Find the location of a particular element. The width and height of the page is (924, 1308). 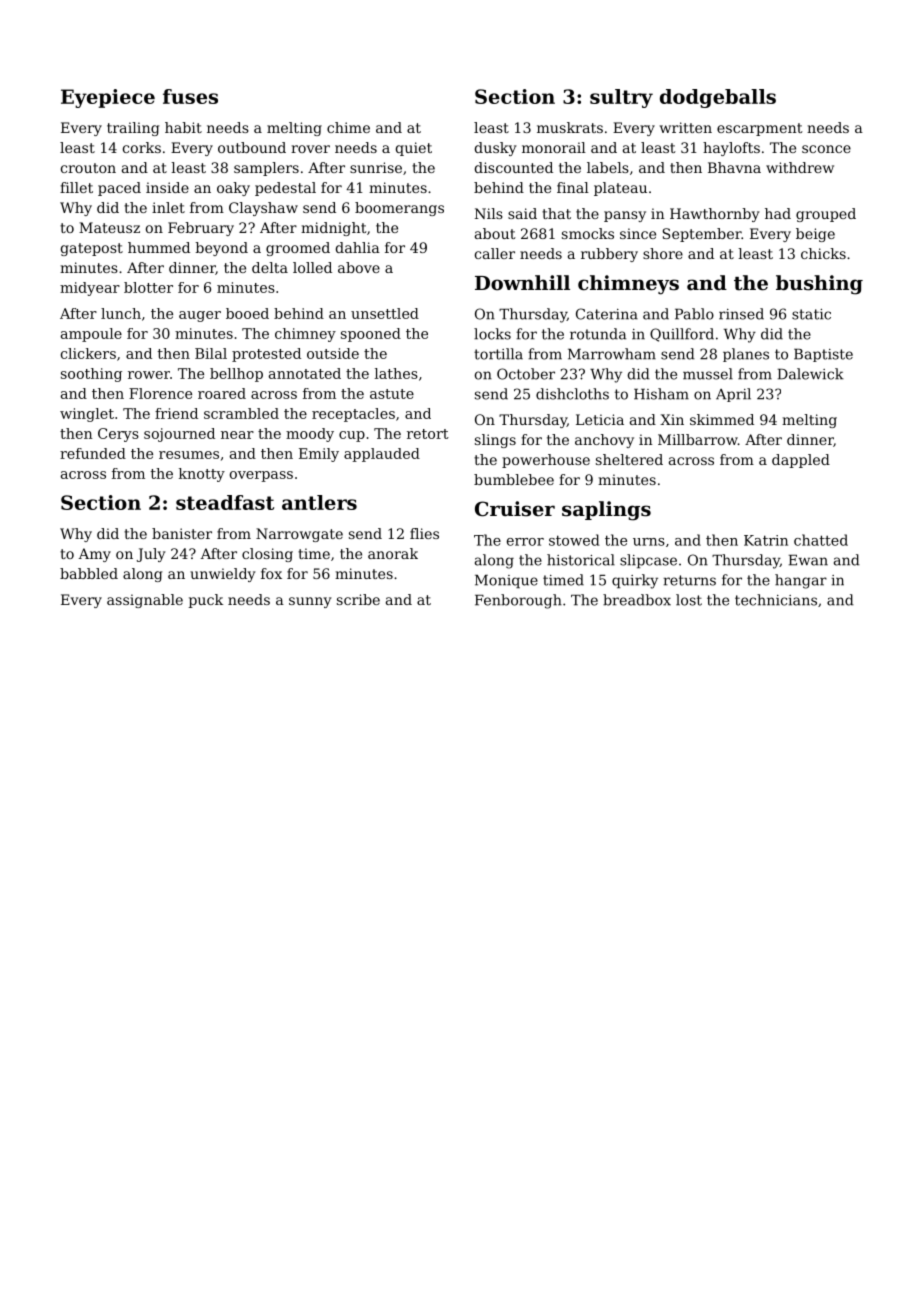

Hisham is located at coordinates (661, 394).
